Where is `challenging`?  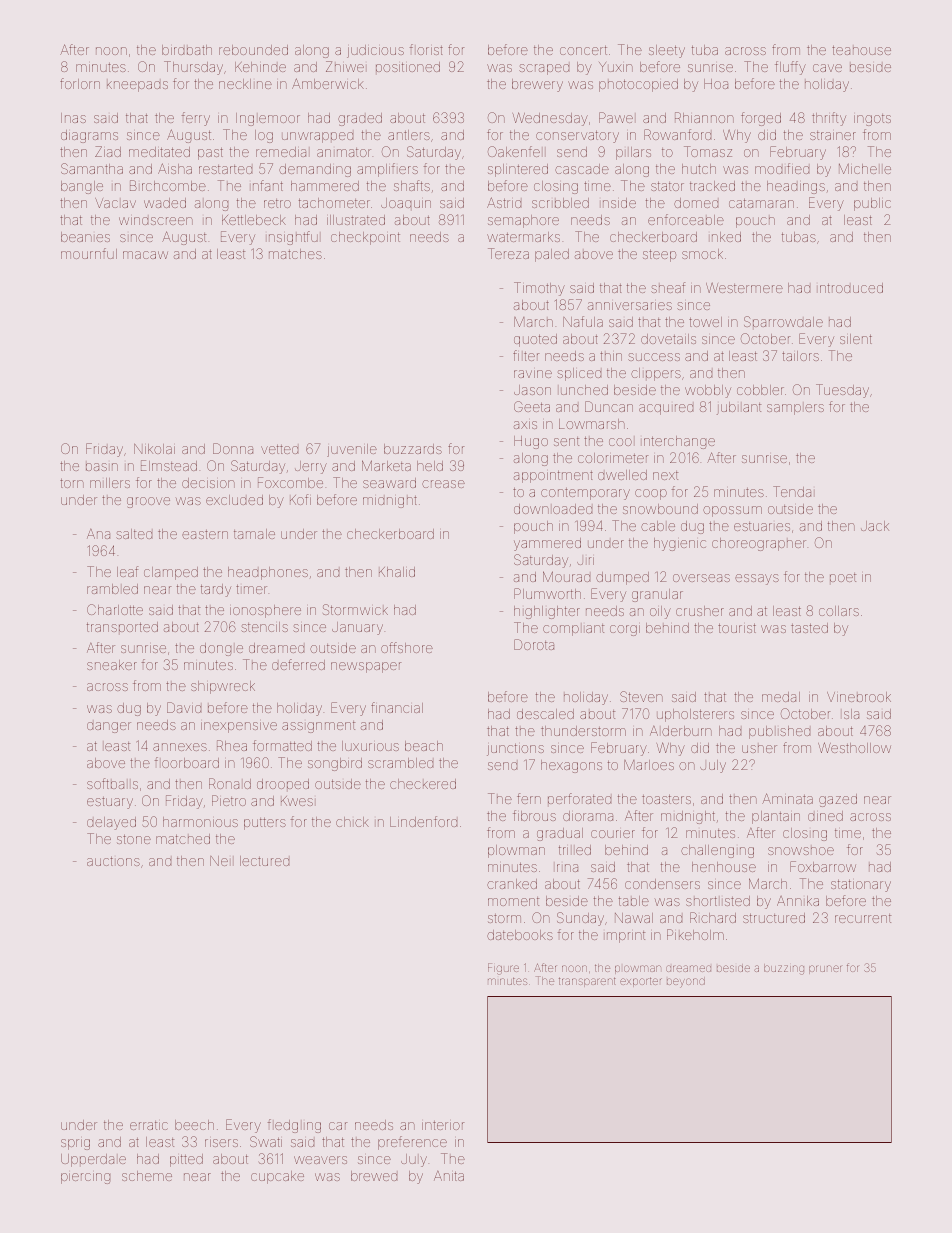 challenging is located at coordinates (717, 851).
